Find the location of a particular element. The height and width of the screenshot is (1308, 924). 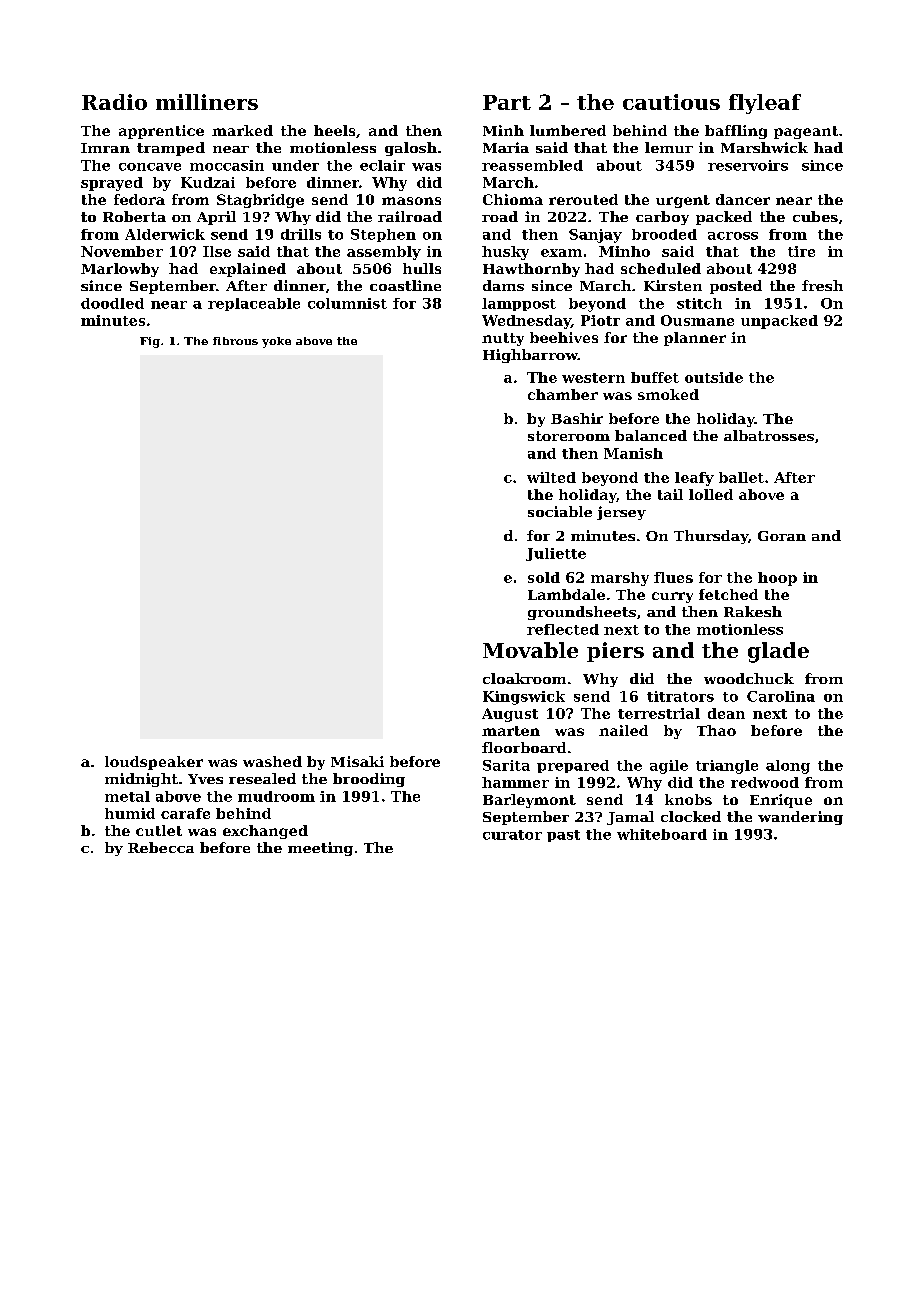

dams is located at coordinates (503, 285).
